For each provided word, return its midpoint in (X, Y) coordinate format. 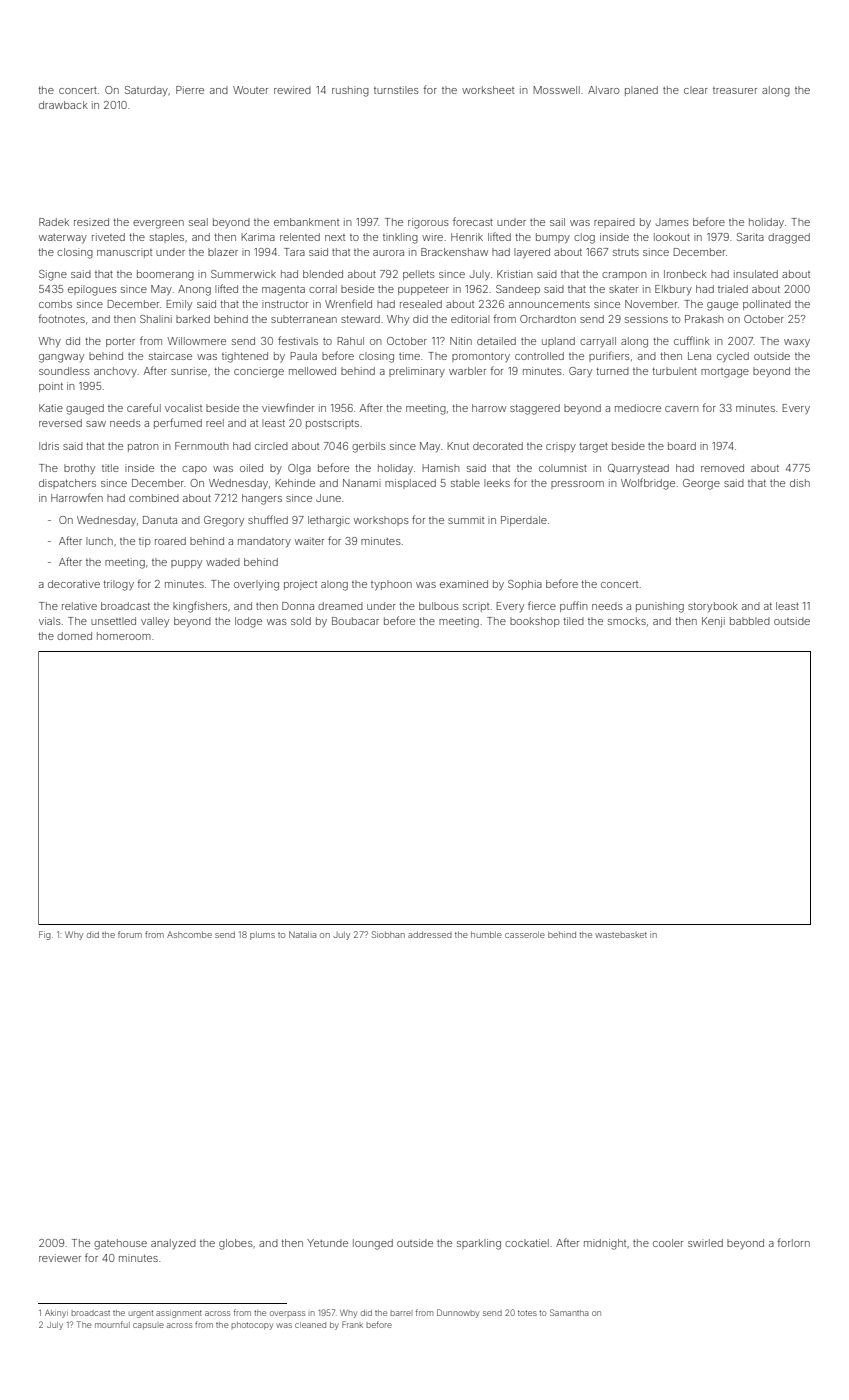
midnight (605, 1244)
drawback (63, 105)
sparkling (479, 1244)
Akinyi (56, 1314)
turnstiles (396, 90)
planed (641, 91)
